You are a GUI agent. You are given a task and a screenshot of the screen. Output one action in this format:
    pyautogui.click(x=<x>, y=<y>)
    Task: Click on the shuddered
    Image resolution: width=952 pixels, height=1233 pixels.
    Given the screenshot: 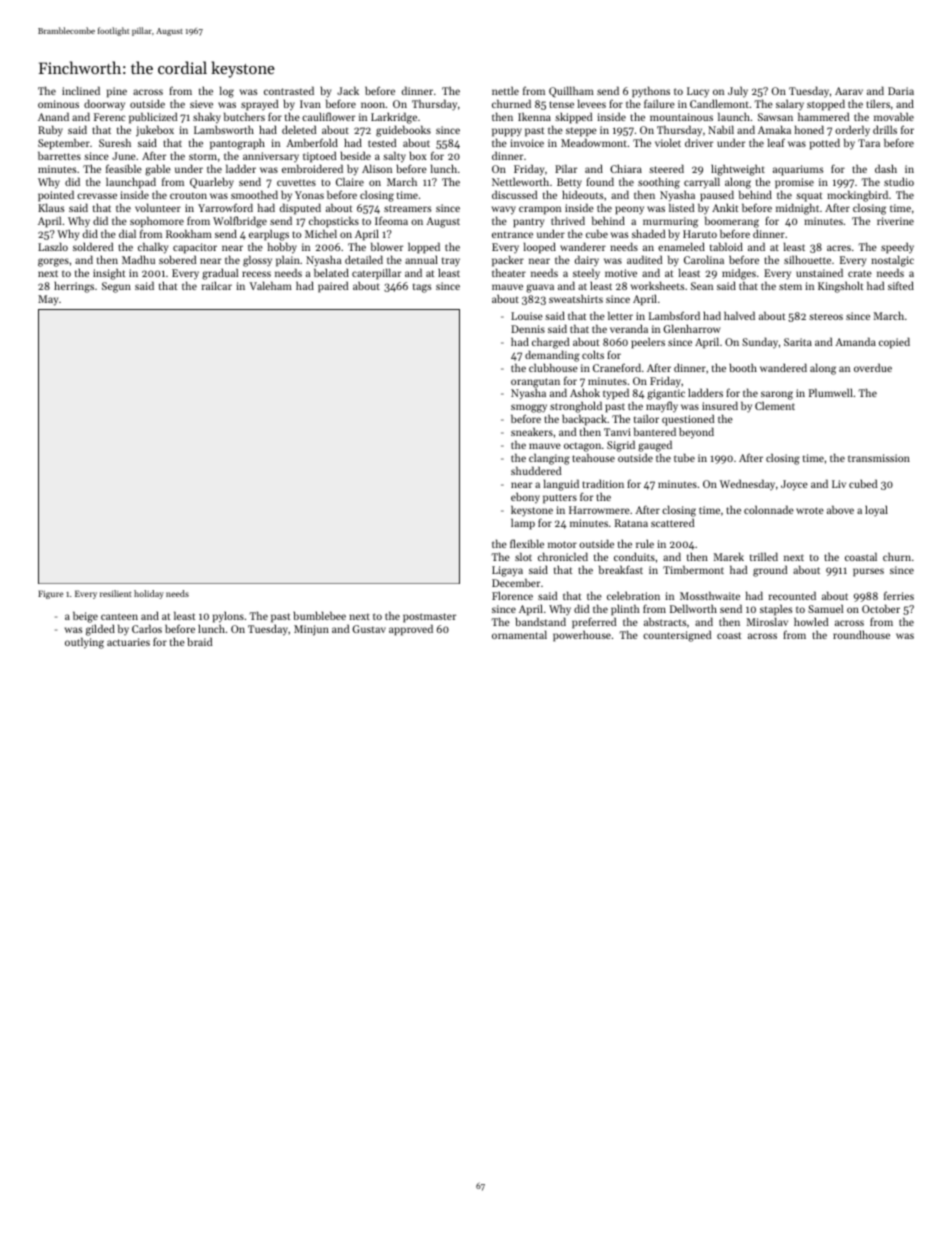 What is the action you would take?
    pyautogui.click(x=536, y=470)
